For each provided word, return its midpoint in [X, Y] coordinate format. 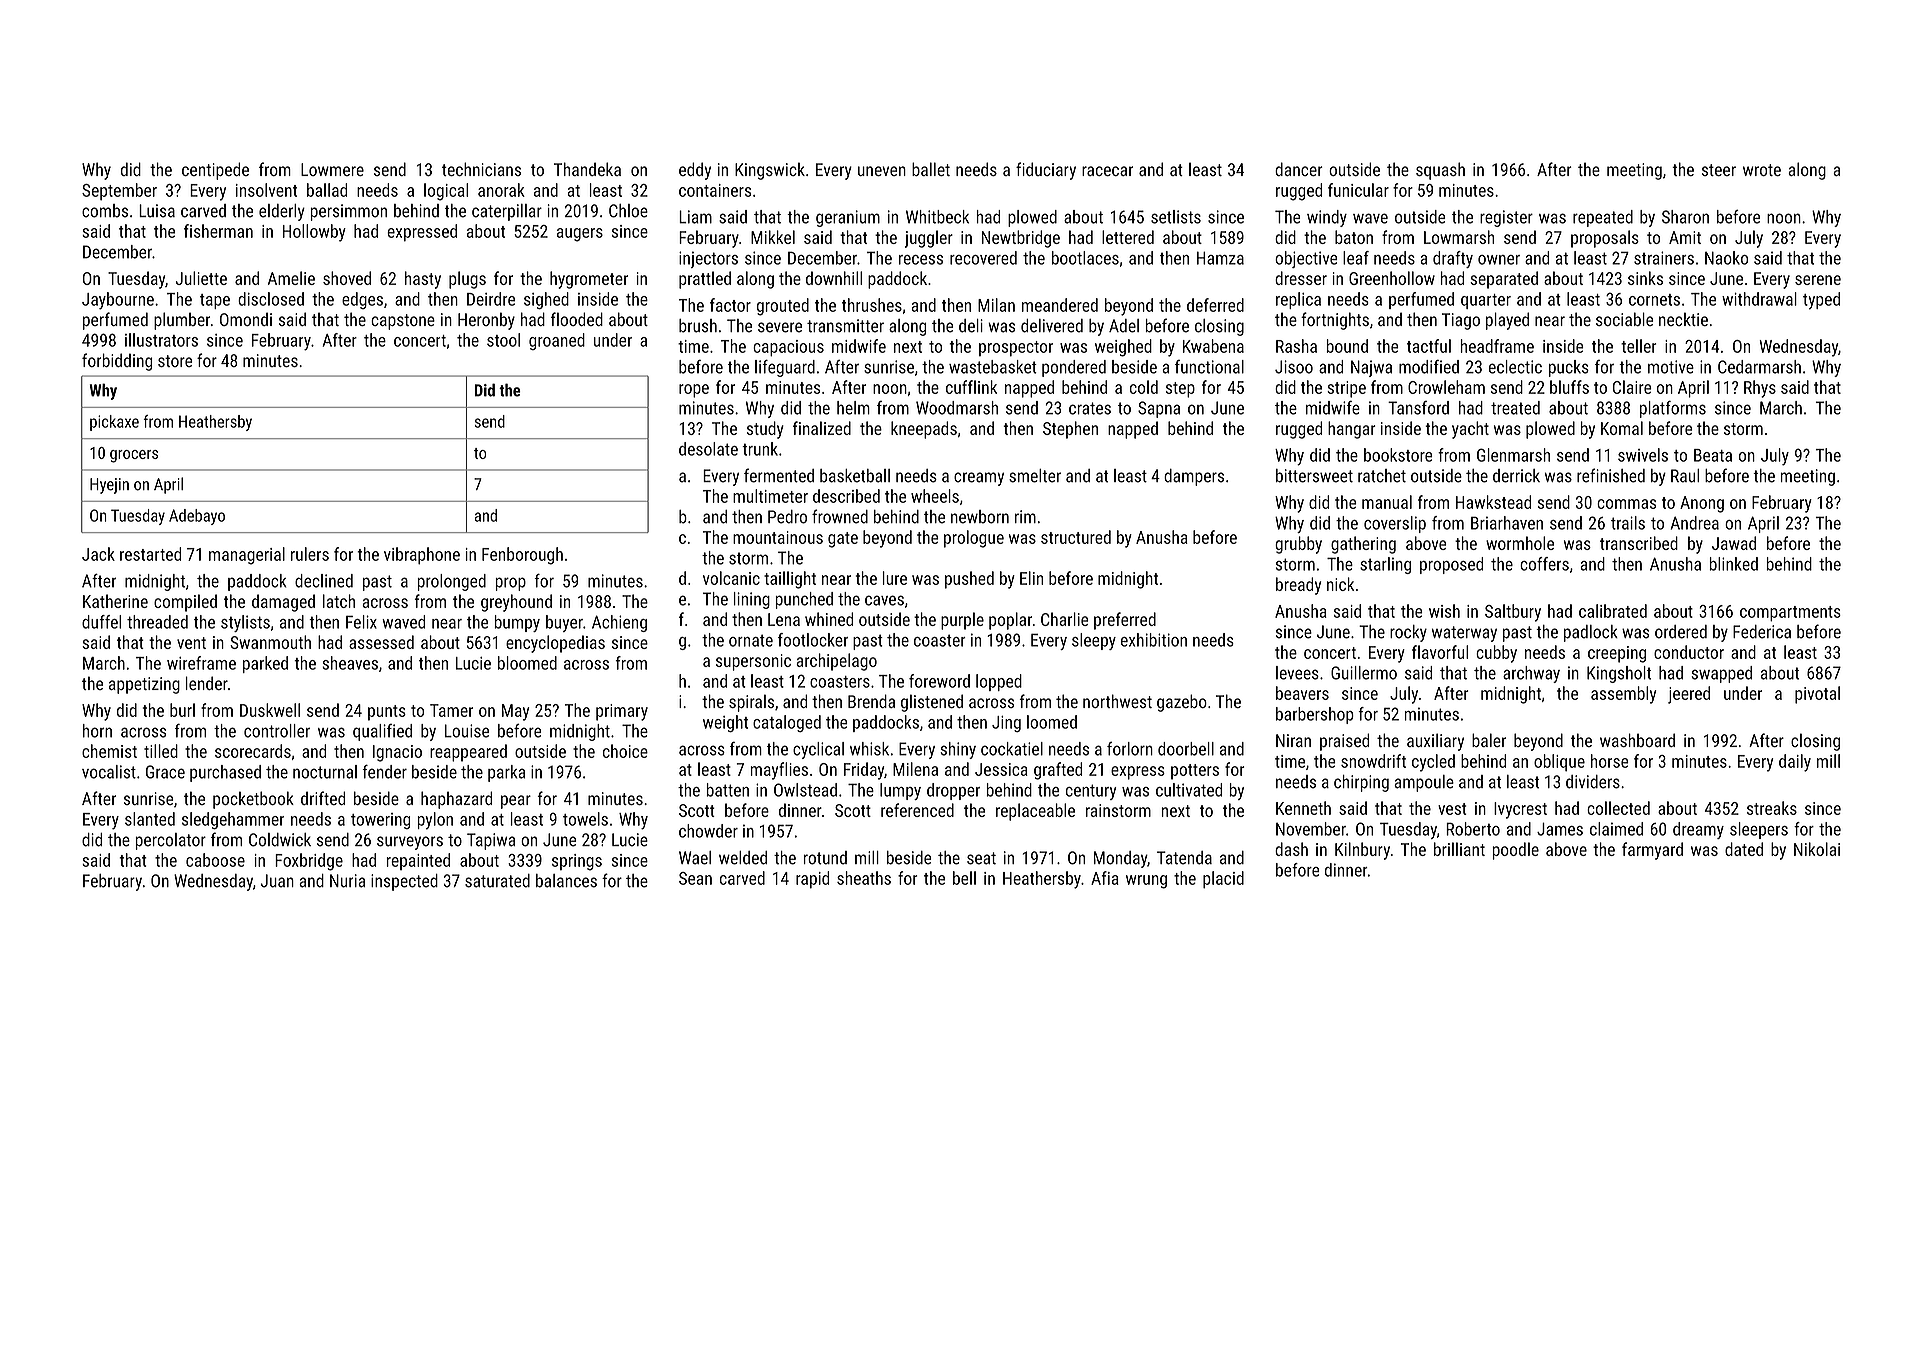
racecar [1107, 171]
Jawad [1734, 543]
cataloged [787, 723]
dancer [1299, 169]
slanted [150, 819]
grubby [1298, 545]
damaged [283, 603]
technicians [481, 169]
